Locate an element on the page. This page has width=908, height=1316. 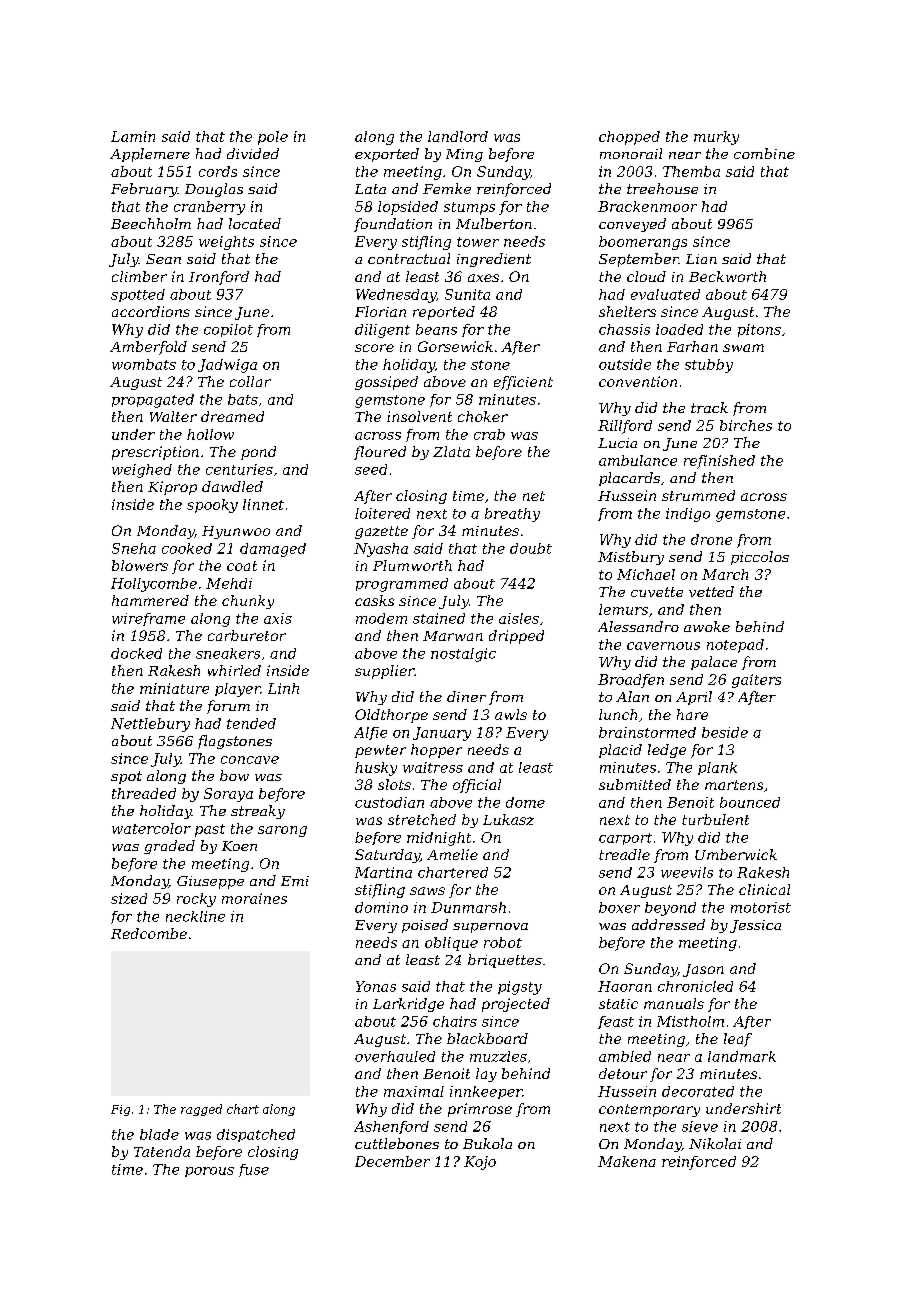
landlord is located at coordinates (458, 136).
